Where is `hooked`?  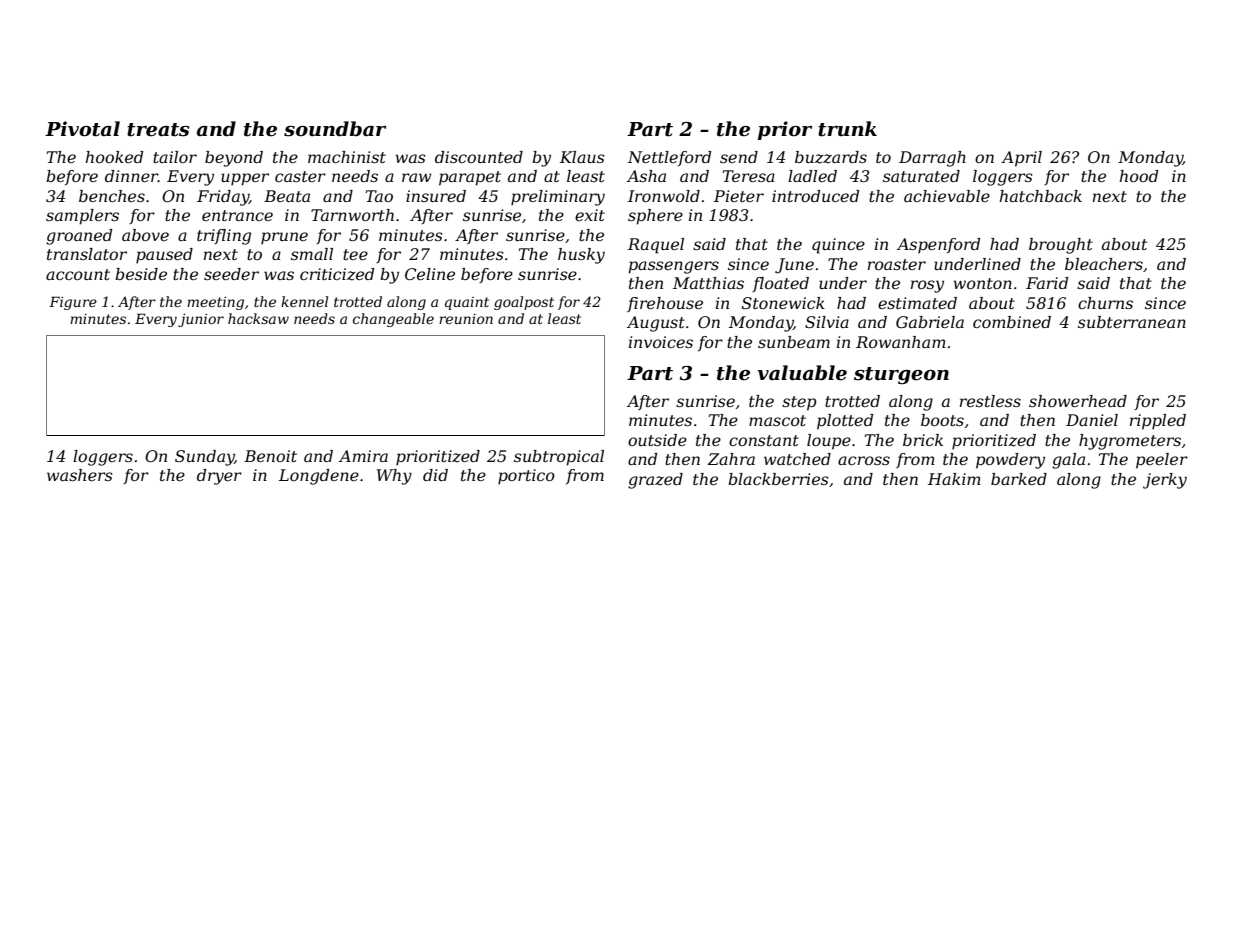
hooked is located at coordinates (114, 157).
